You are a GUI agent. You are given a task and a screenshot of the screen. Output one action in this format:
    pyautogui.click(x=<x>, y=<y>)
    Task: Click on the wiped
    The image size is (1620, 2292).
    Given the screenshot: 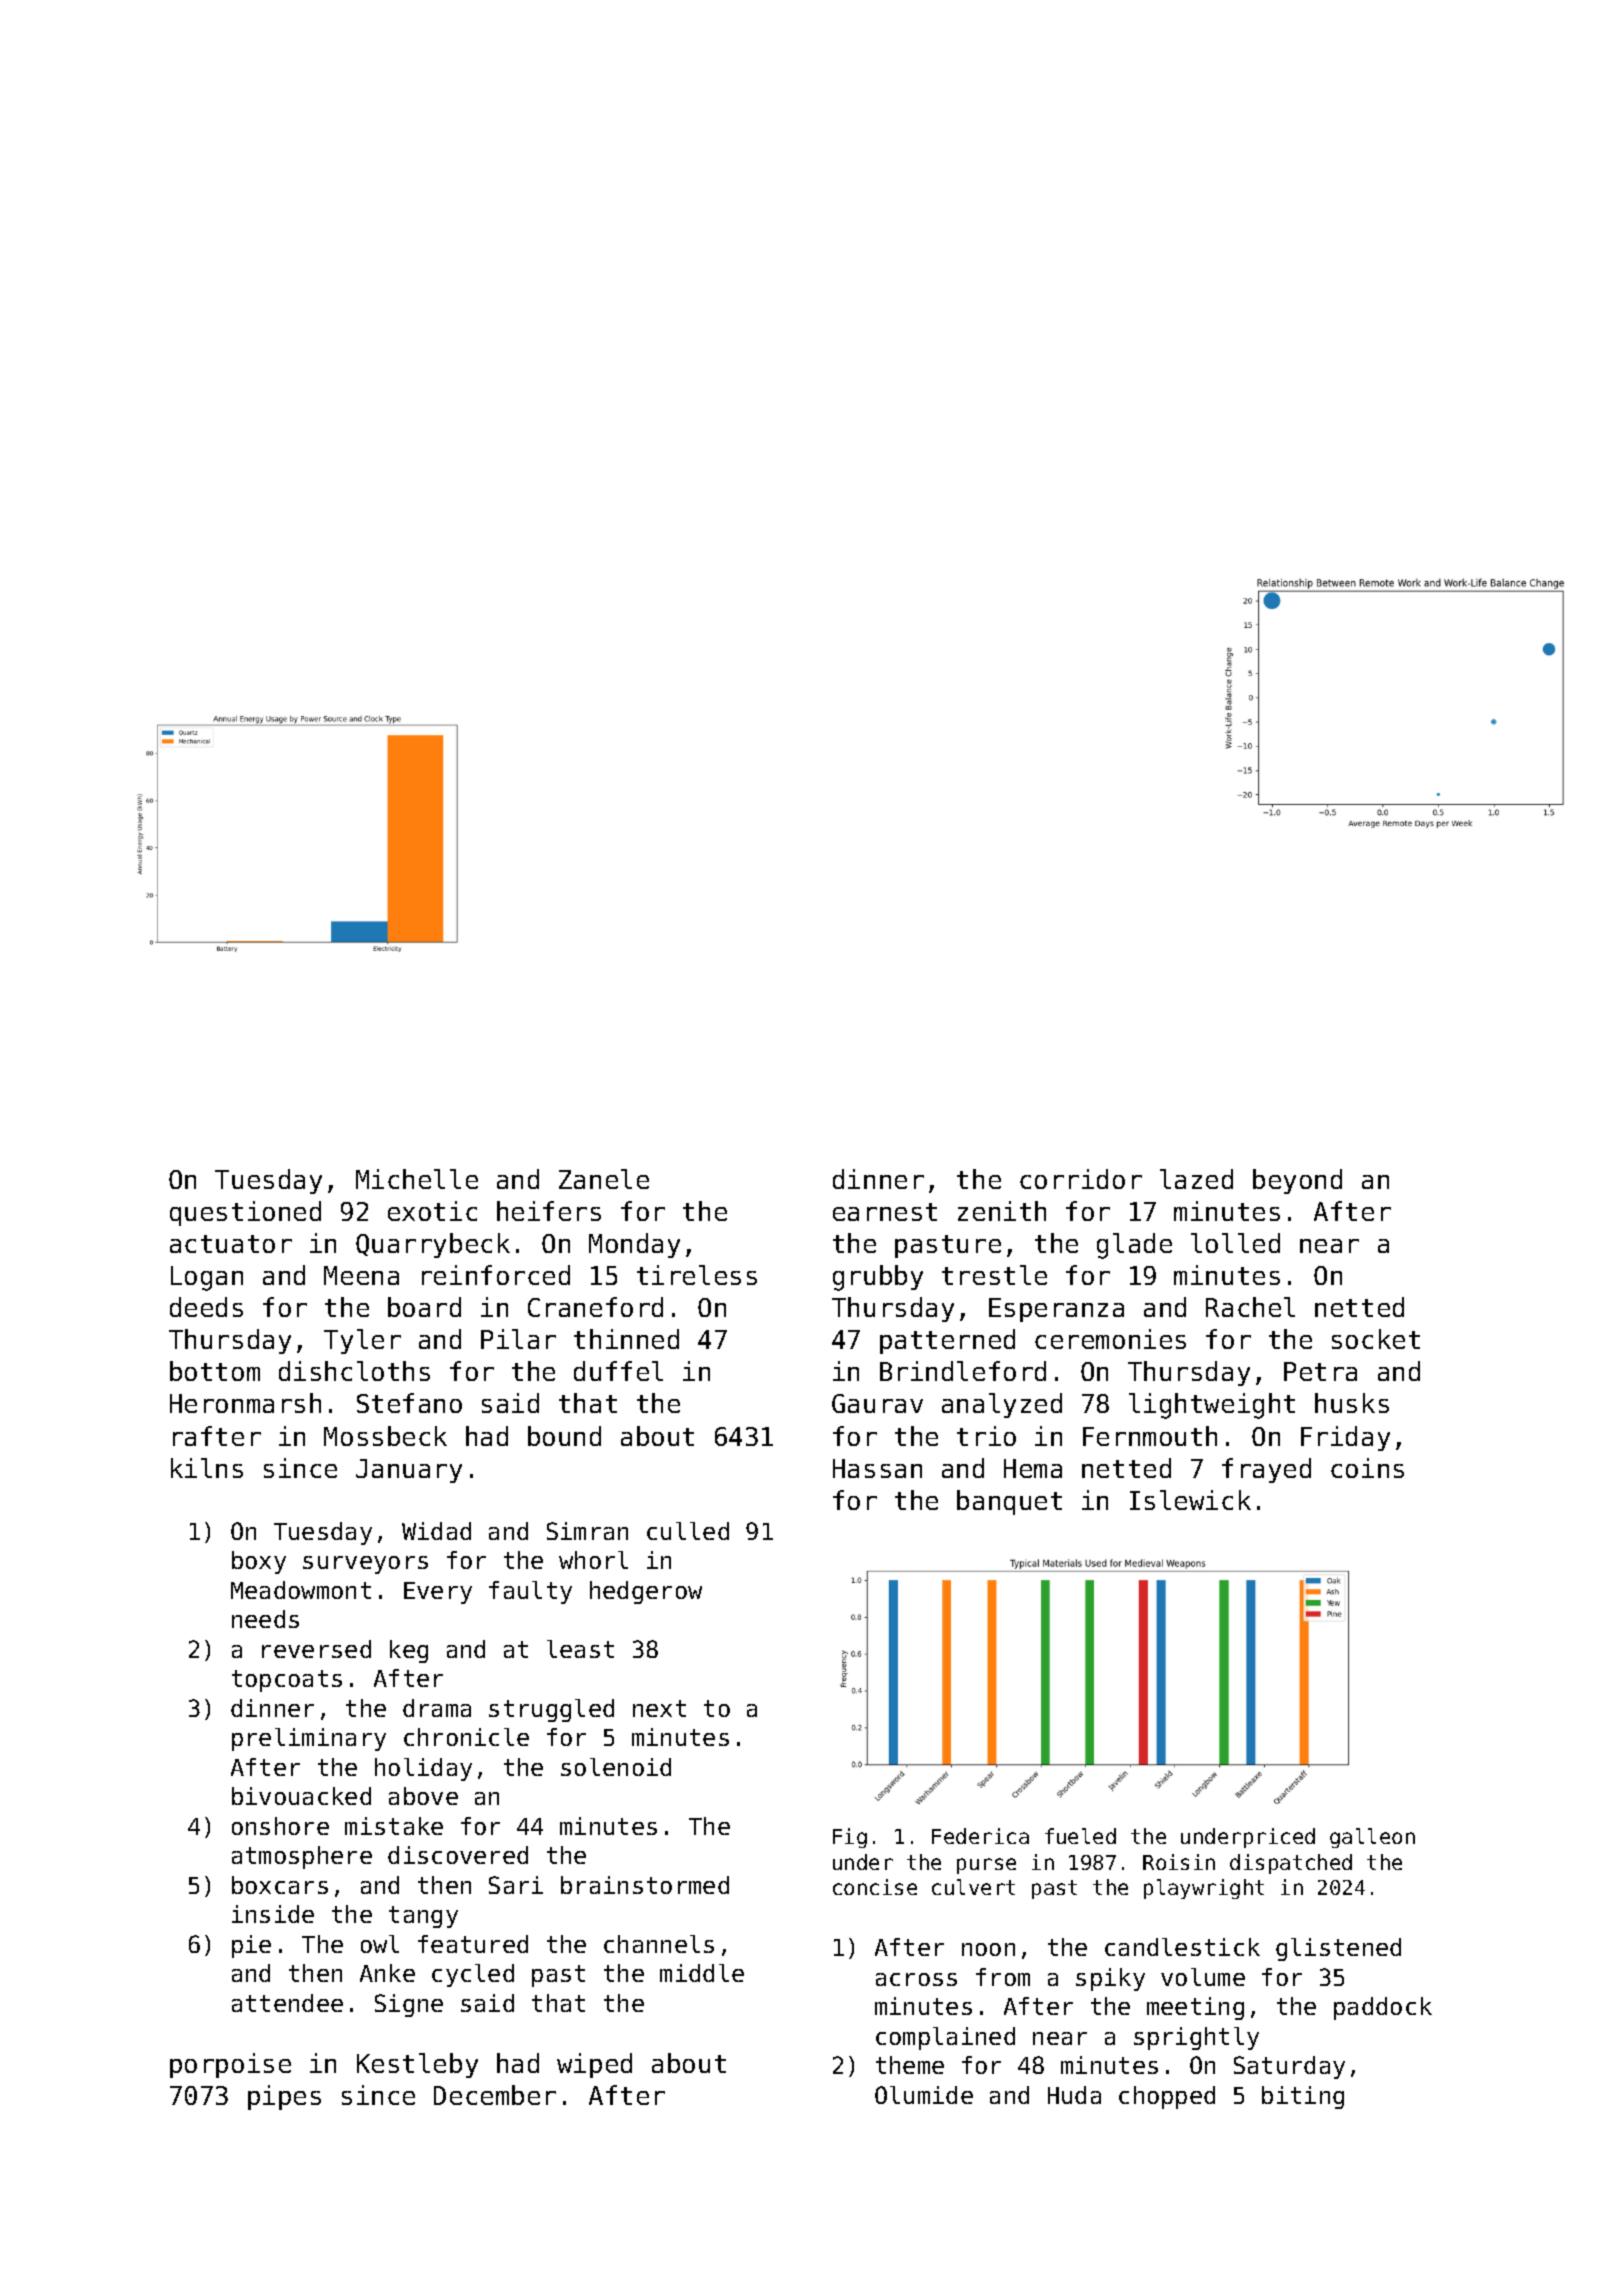 What is the action you would take?
    pyautogui.click(x=594, y=2065)
